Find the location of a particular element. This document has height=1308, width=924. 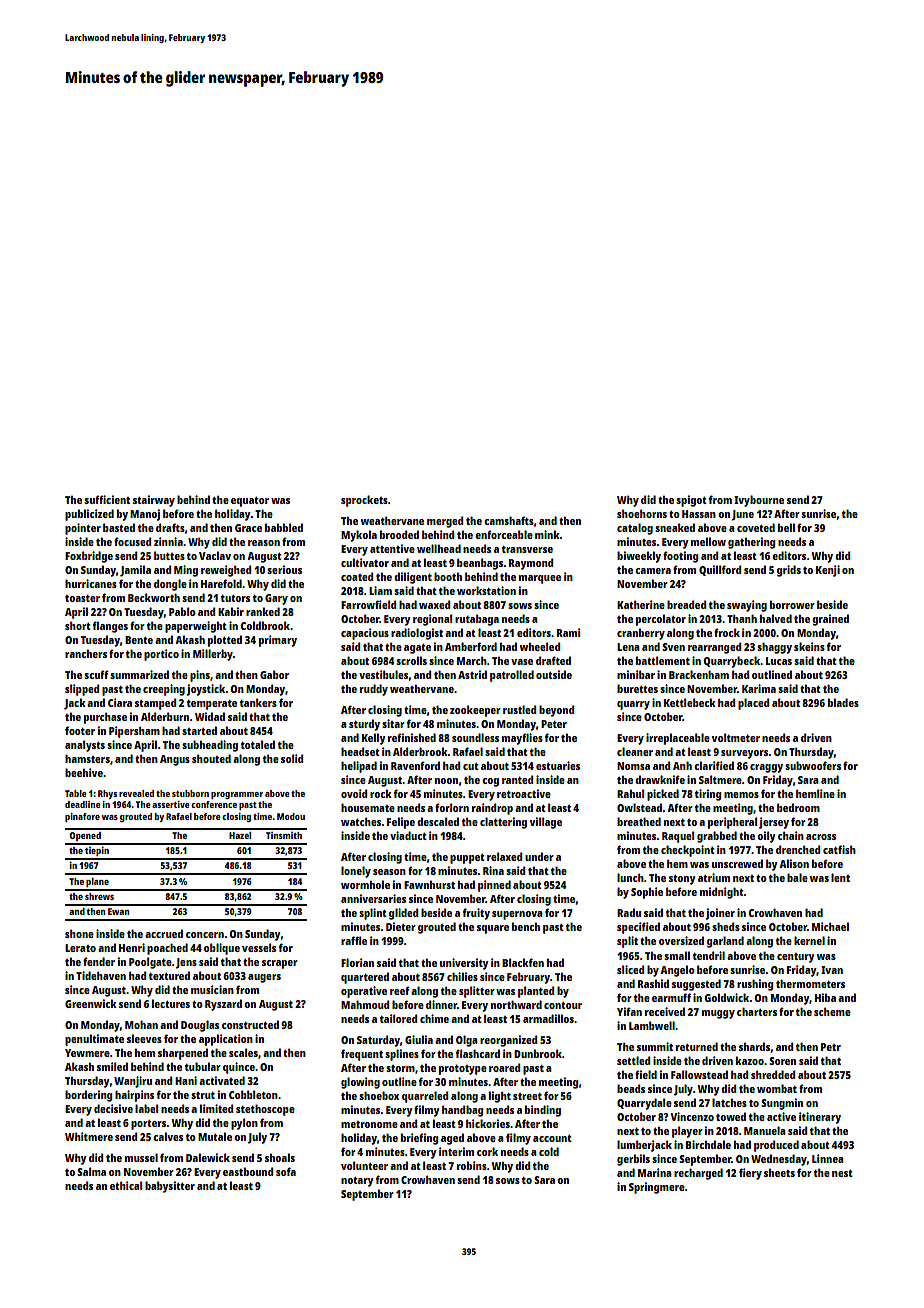

publicized is located at coordinates (89, 515).
